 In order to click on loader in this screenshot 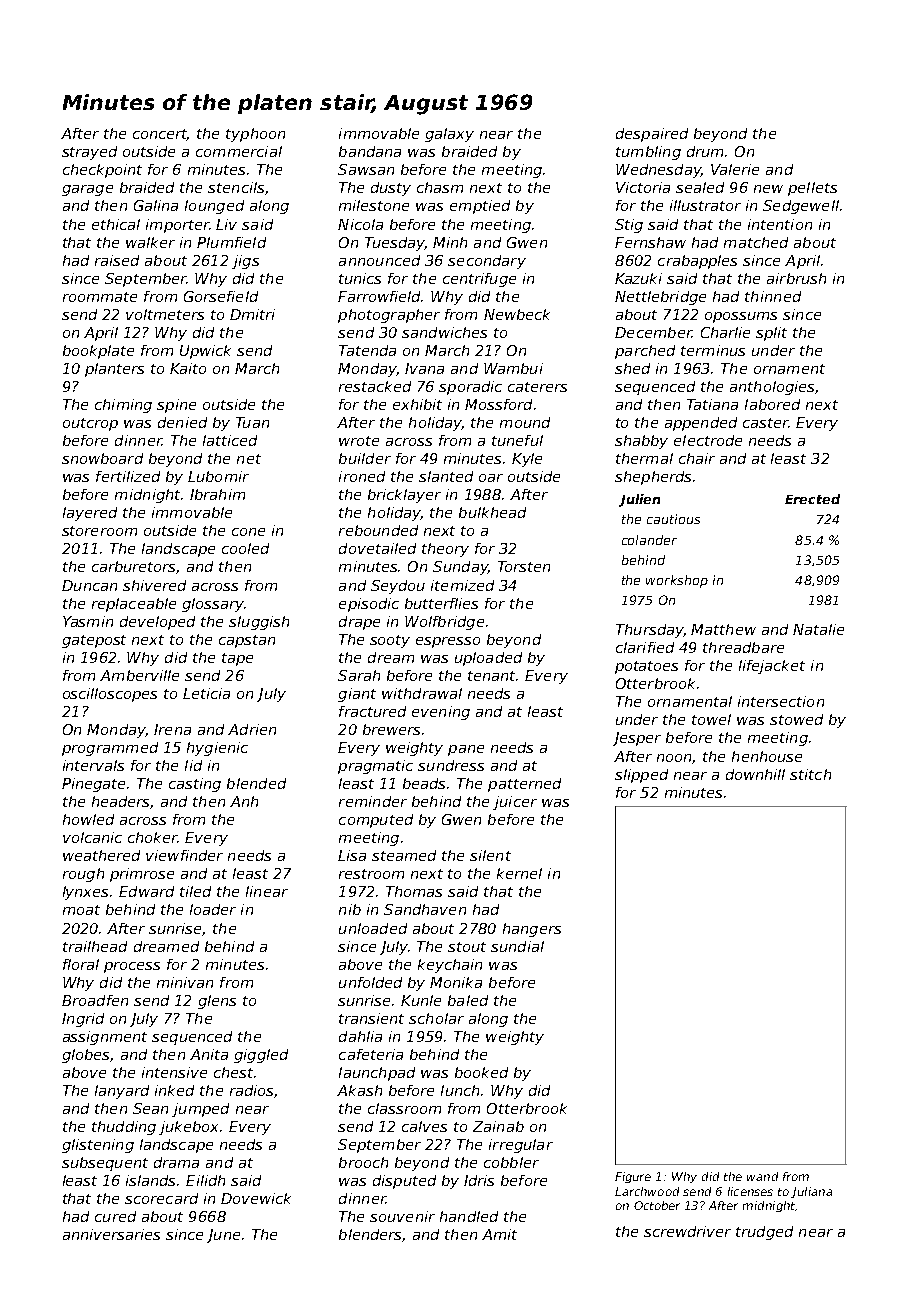, I will do `click(213, 909)`.
